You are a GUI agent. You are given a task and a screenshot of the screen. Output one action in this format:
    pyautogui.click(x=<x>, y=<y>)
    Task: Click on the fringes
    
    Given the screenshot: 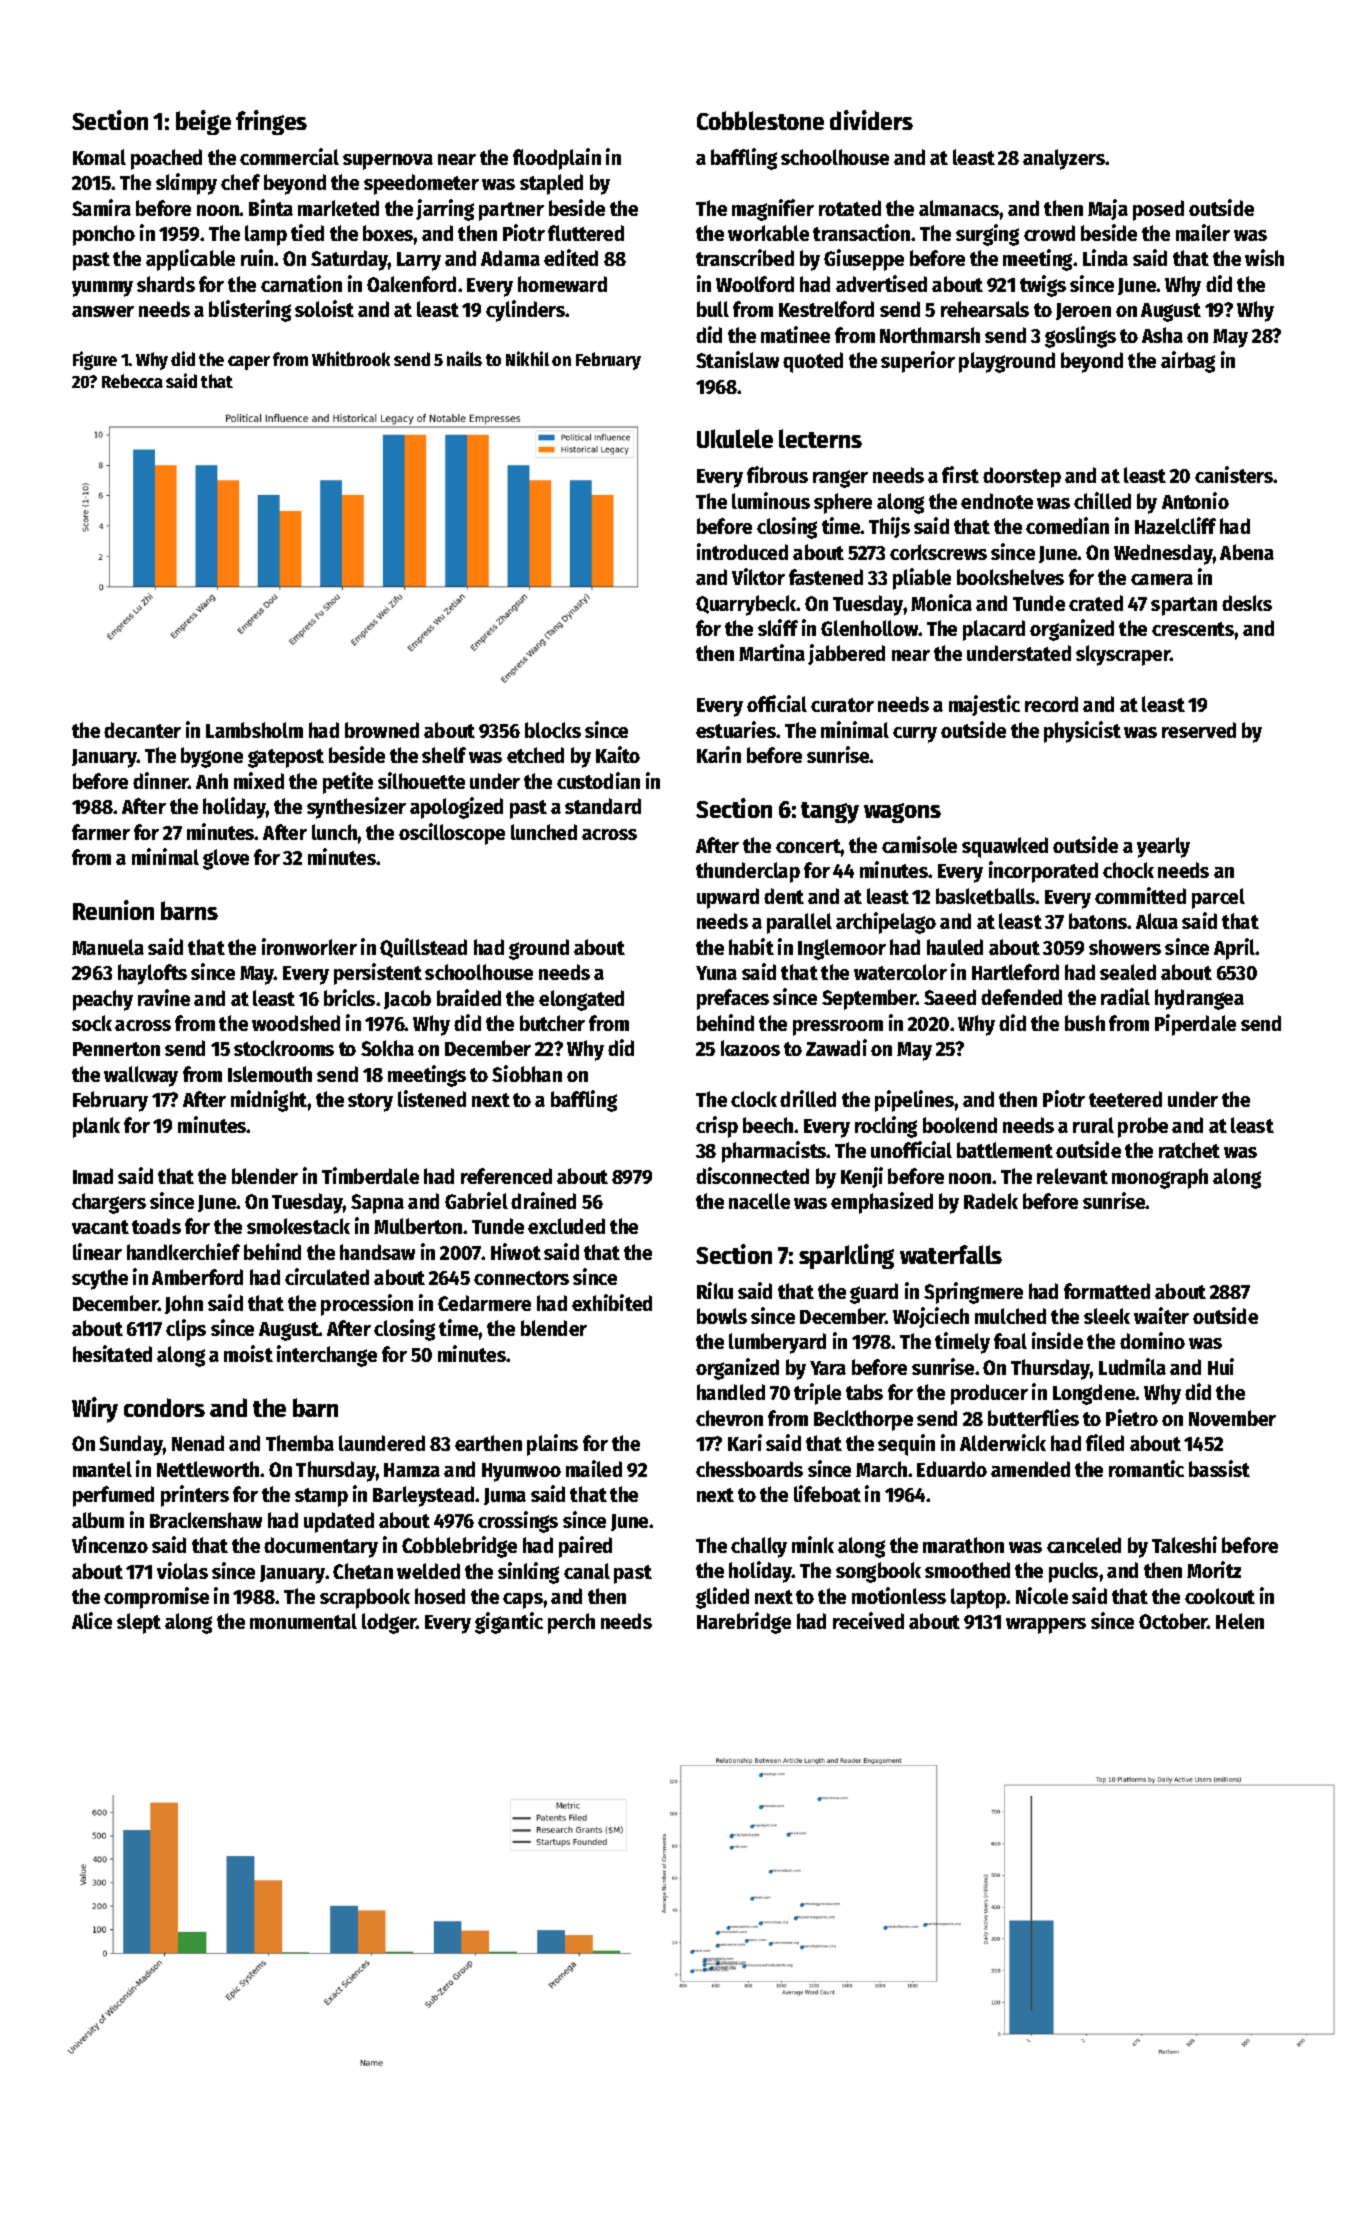 What is the action you would take?
    pyautogui.click(x=271, y=122)
